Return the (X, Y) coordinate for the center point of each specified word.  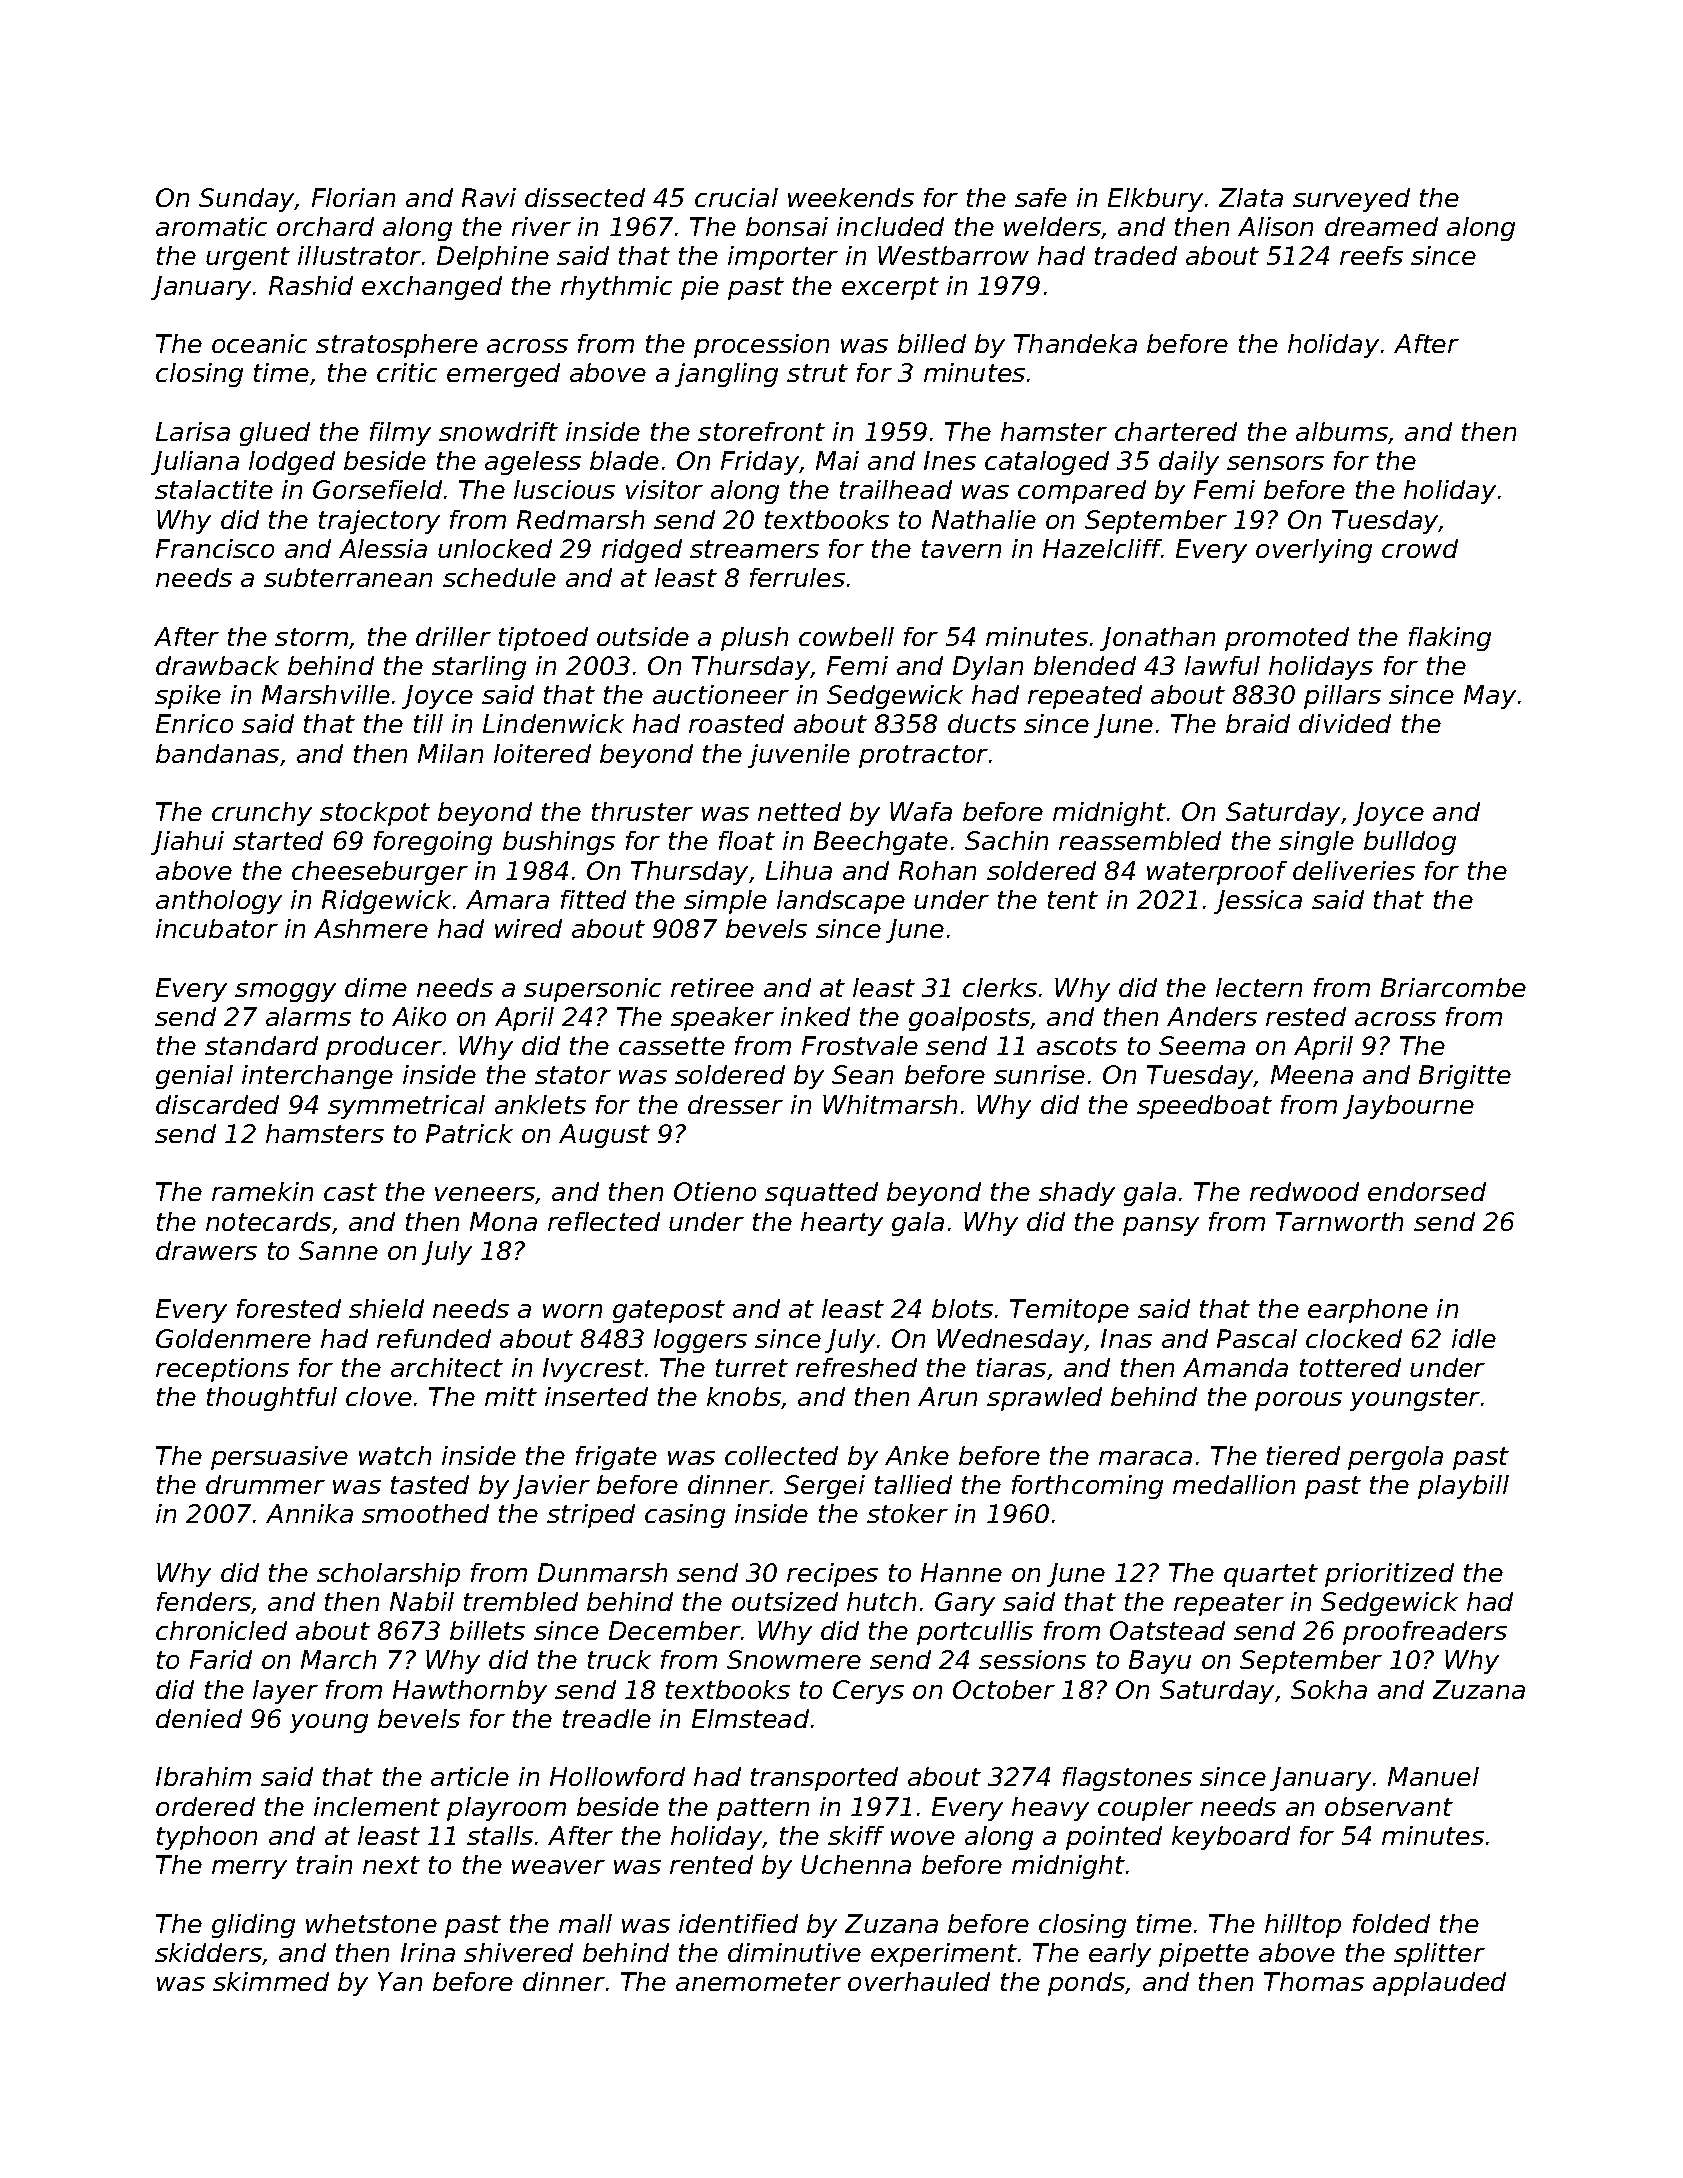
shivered (518, 1952)
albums (1342, 431)
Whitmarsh (890, 1104)
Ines (950, 460)
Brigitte (1465, 1077)
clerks (1000, 987)
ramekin (262, 1191)
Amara (507, 899)
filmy (400, 434)
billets (487, 1630)
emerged (503, 375)
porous (1298, 1401)
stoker (907, 1513)
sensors (1275, 463)
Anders (1212, 1016)
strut (817, 373)
